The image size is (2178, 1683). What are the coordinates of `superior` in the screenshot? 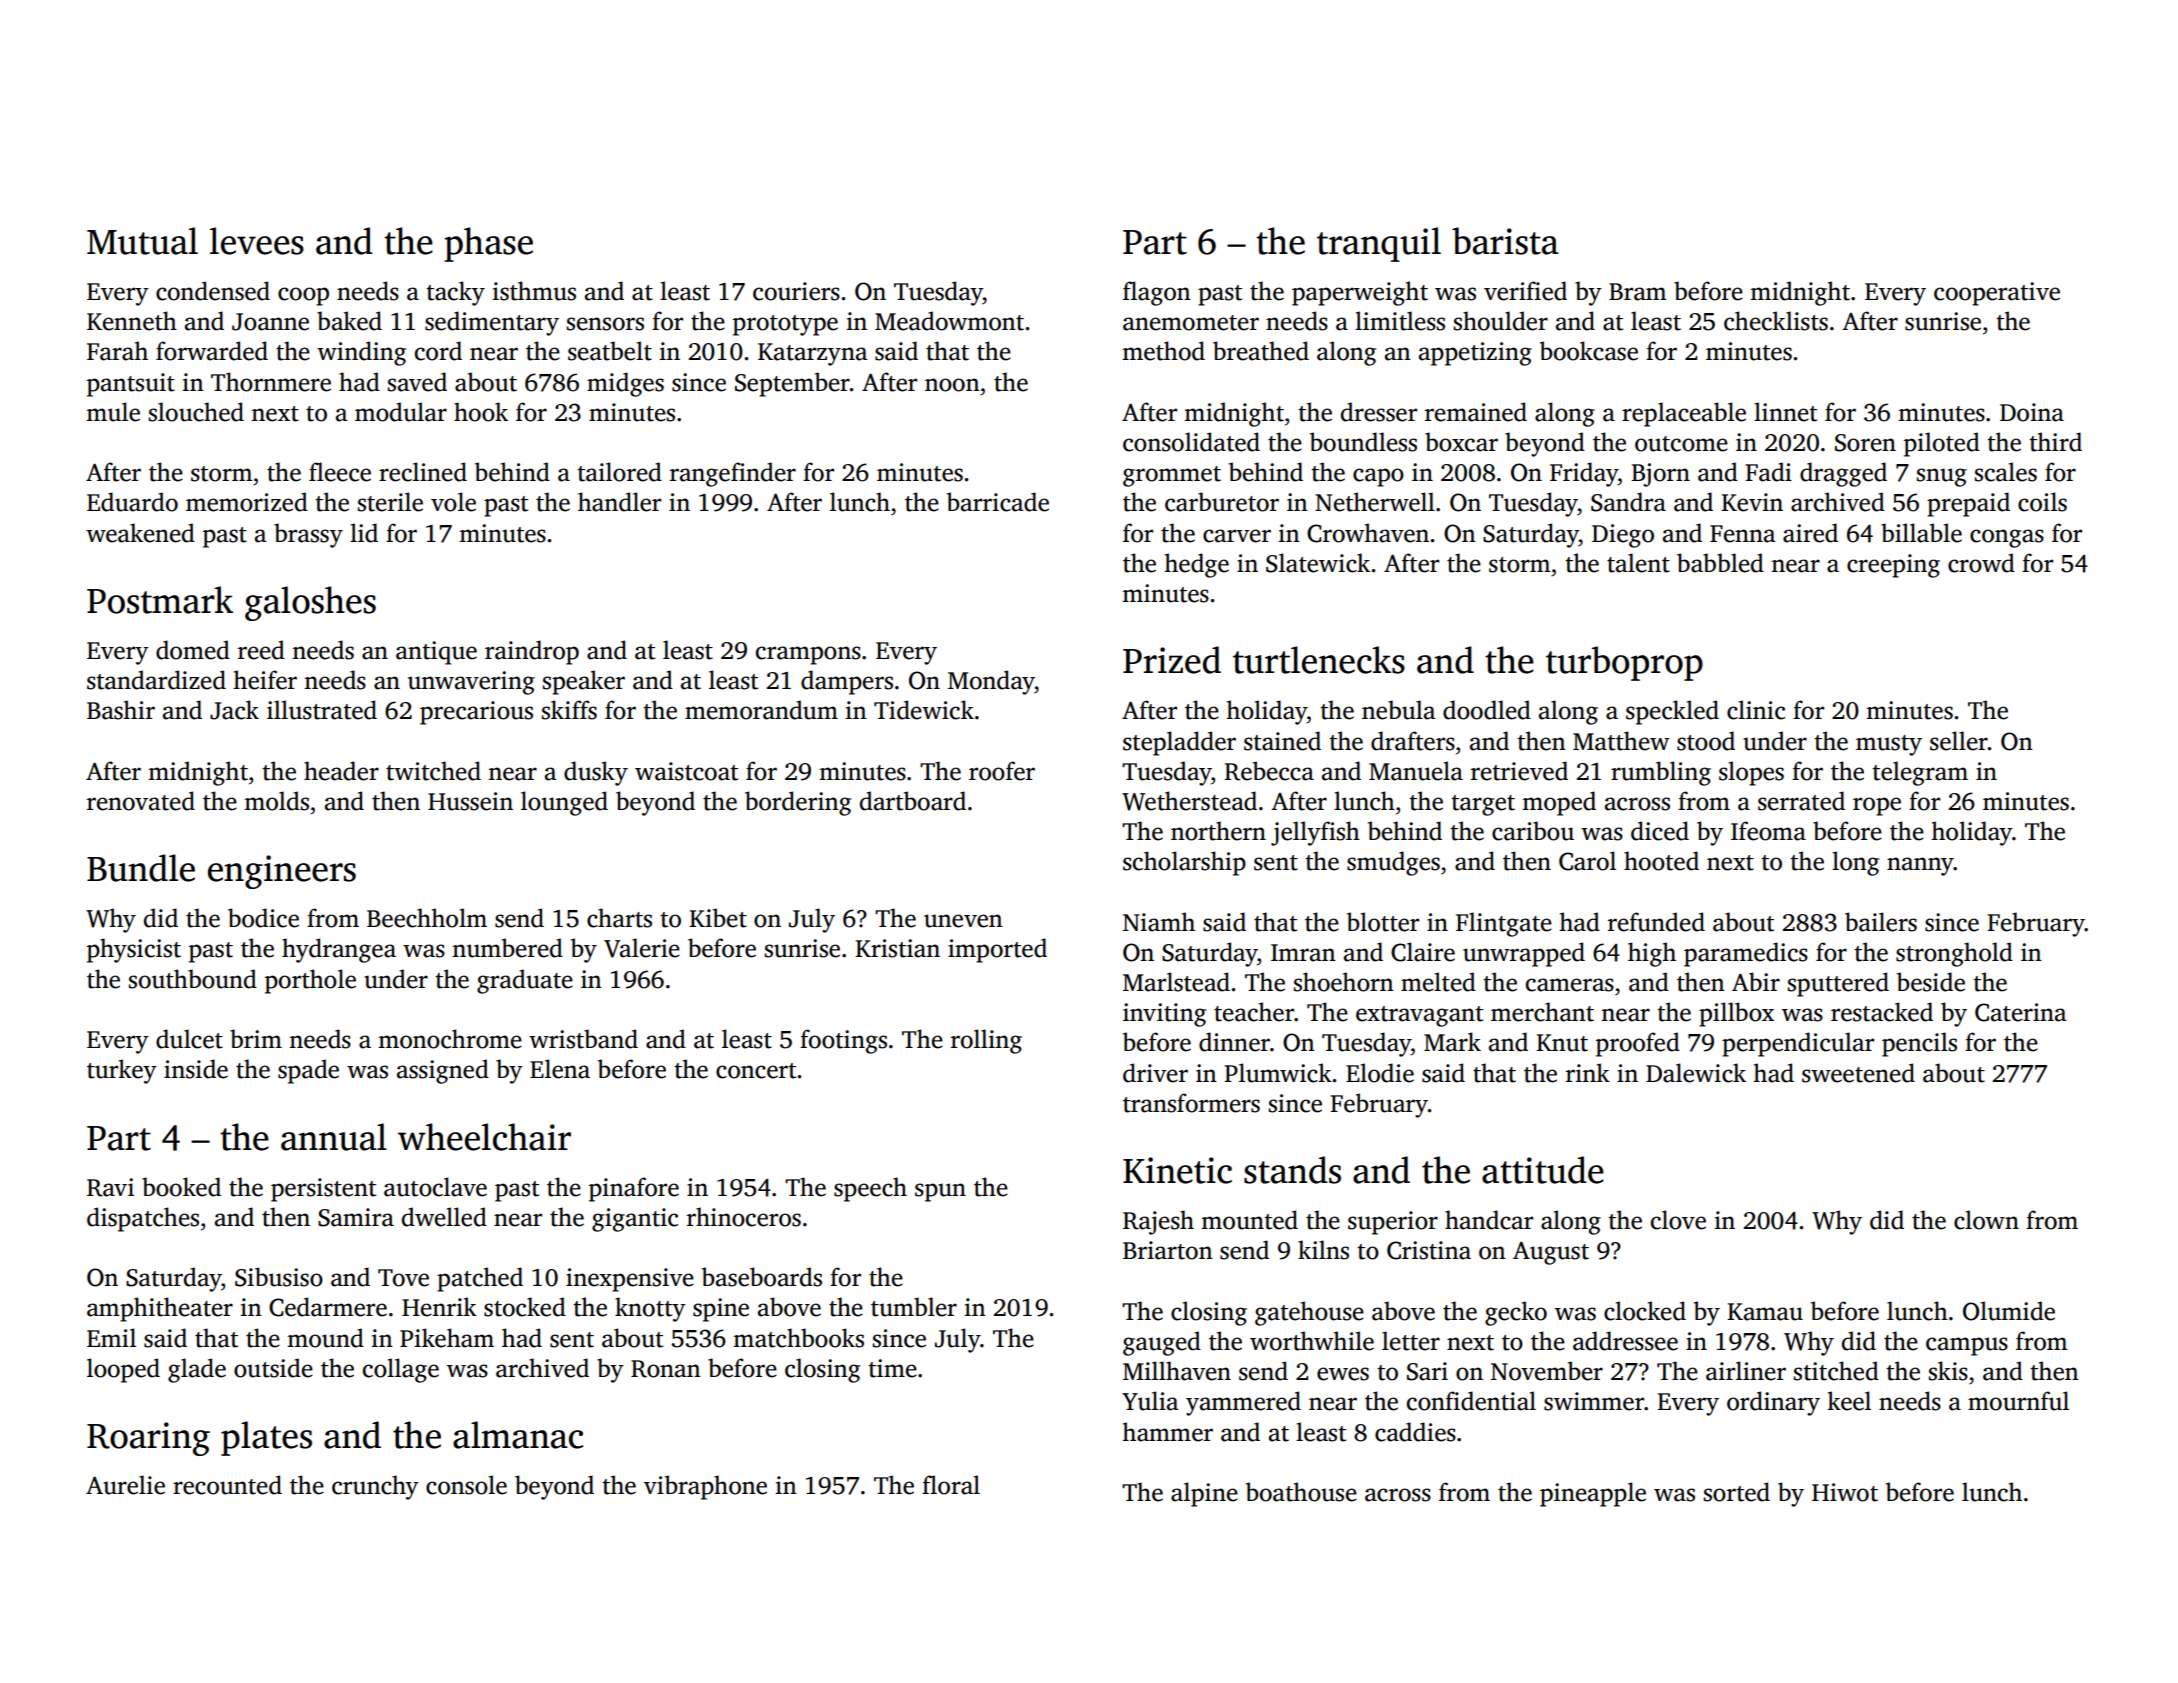 It's located at (1393, 1223).
